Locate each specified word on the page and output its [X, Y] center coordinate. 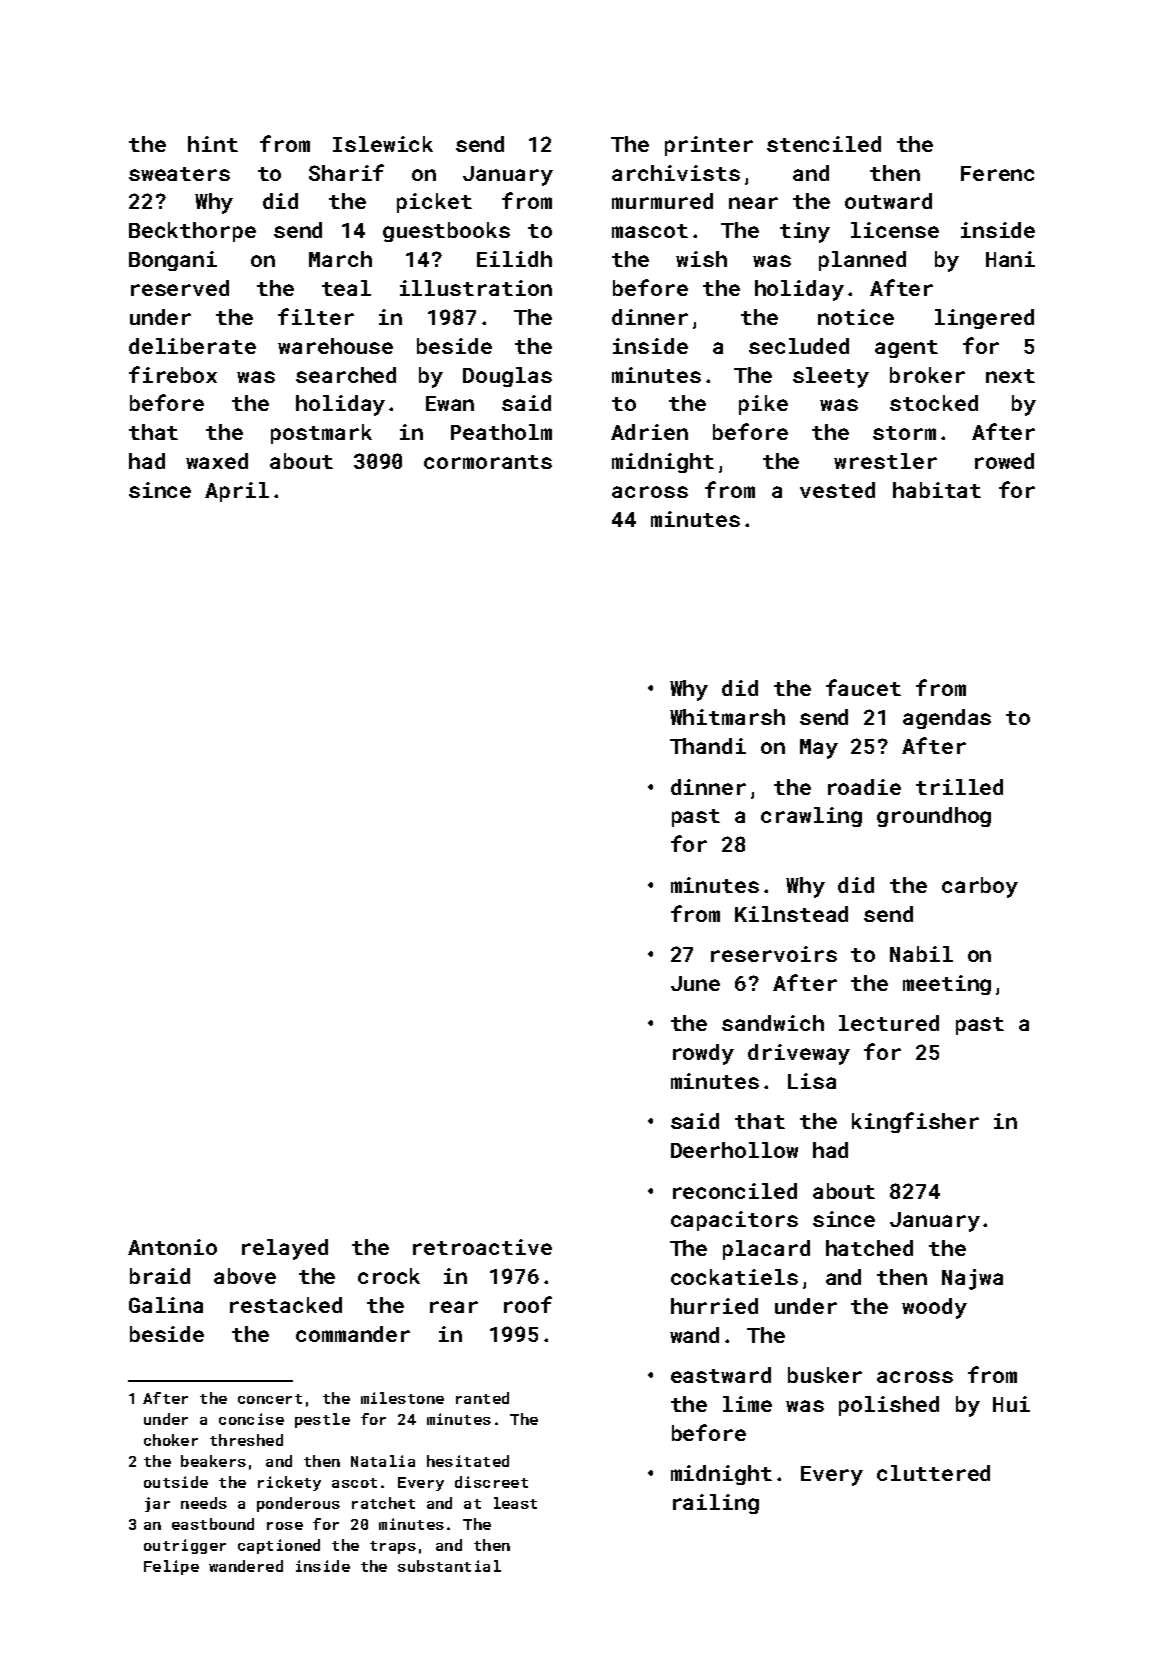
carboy [980, 887]
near [753, 203]
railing [716, 1504]
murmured [662, 201]
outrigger [185, 1546]
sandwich [773, 1023]
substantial [449, 1566]
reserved [180, 288]
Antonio [172, 1247]
